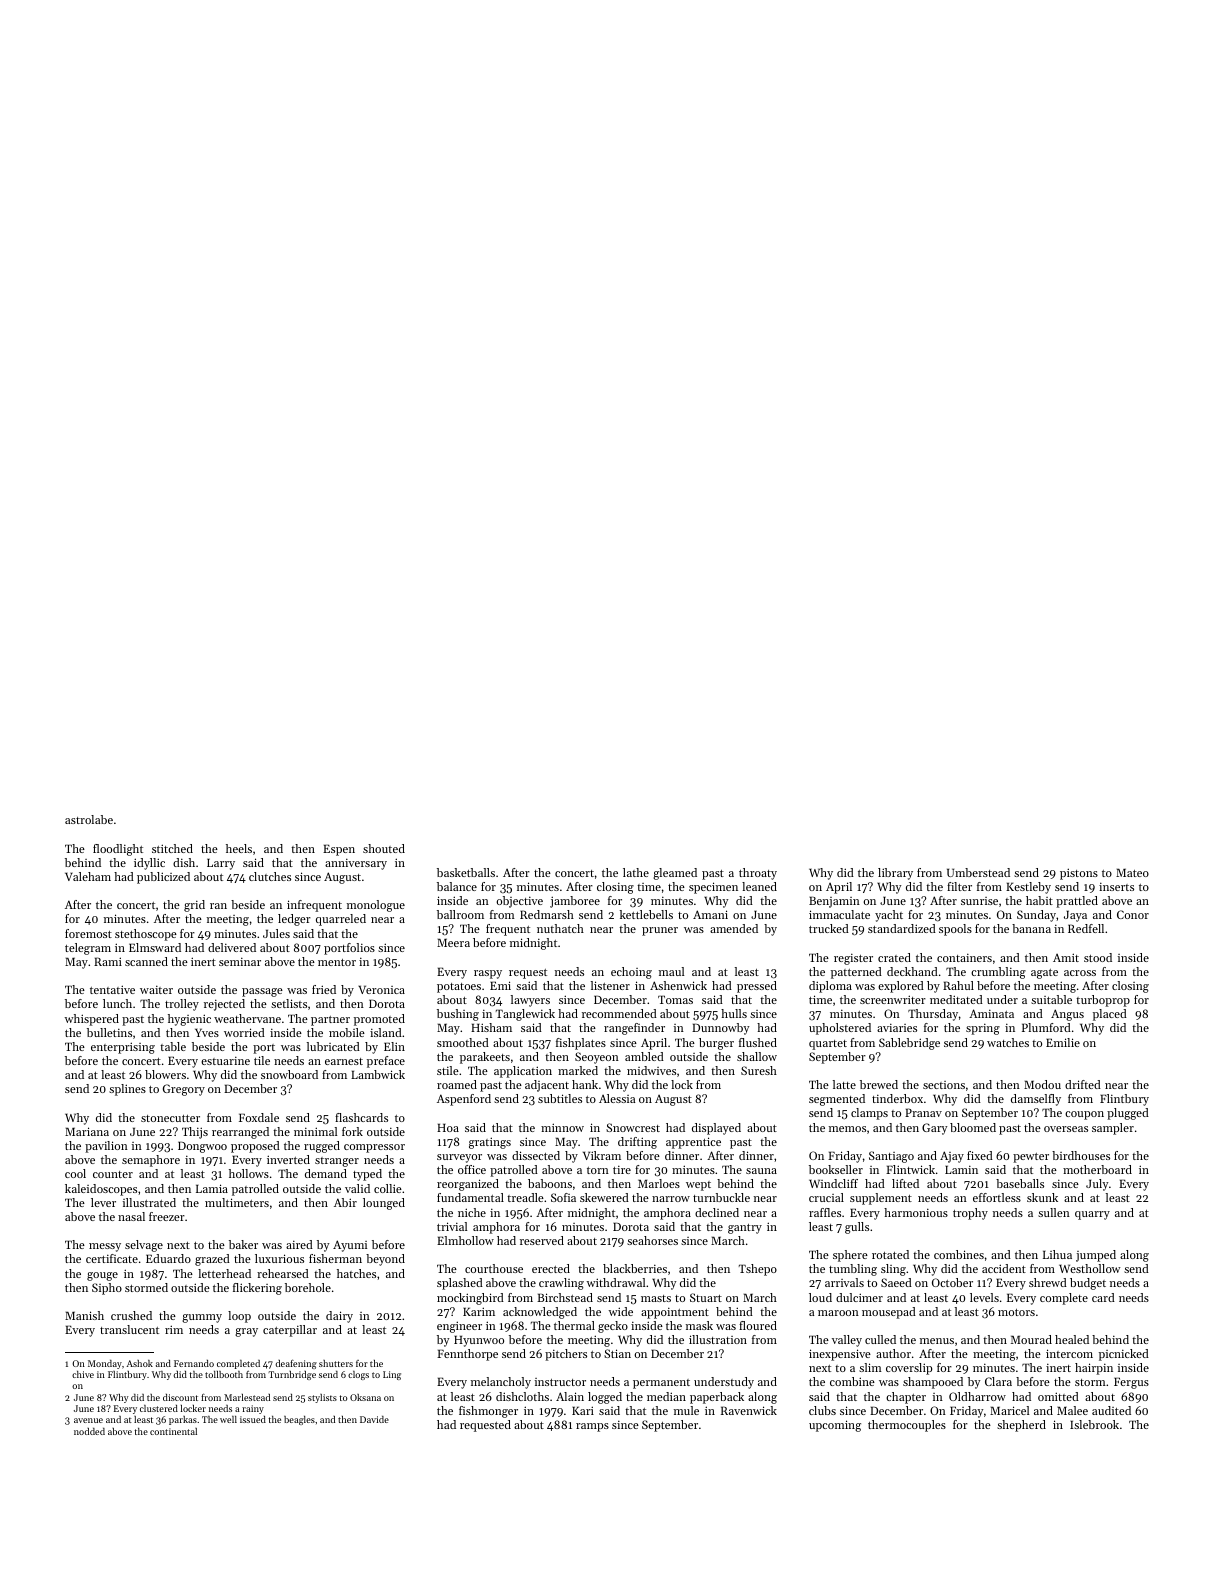  I want to click on shouted, so click(384, 848).
